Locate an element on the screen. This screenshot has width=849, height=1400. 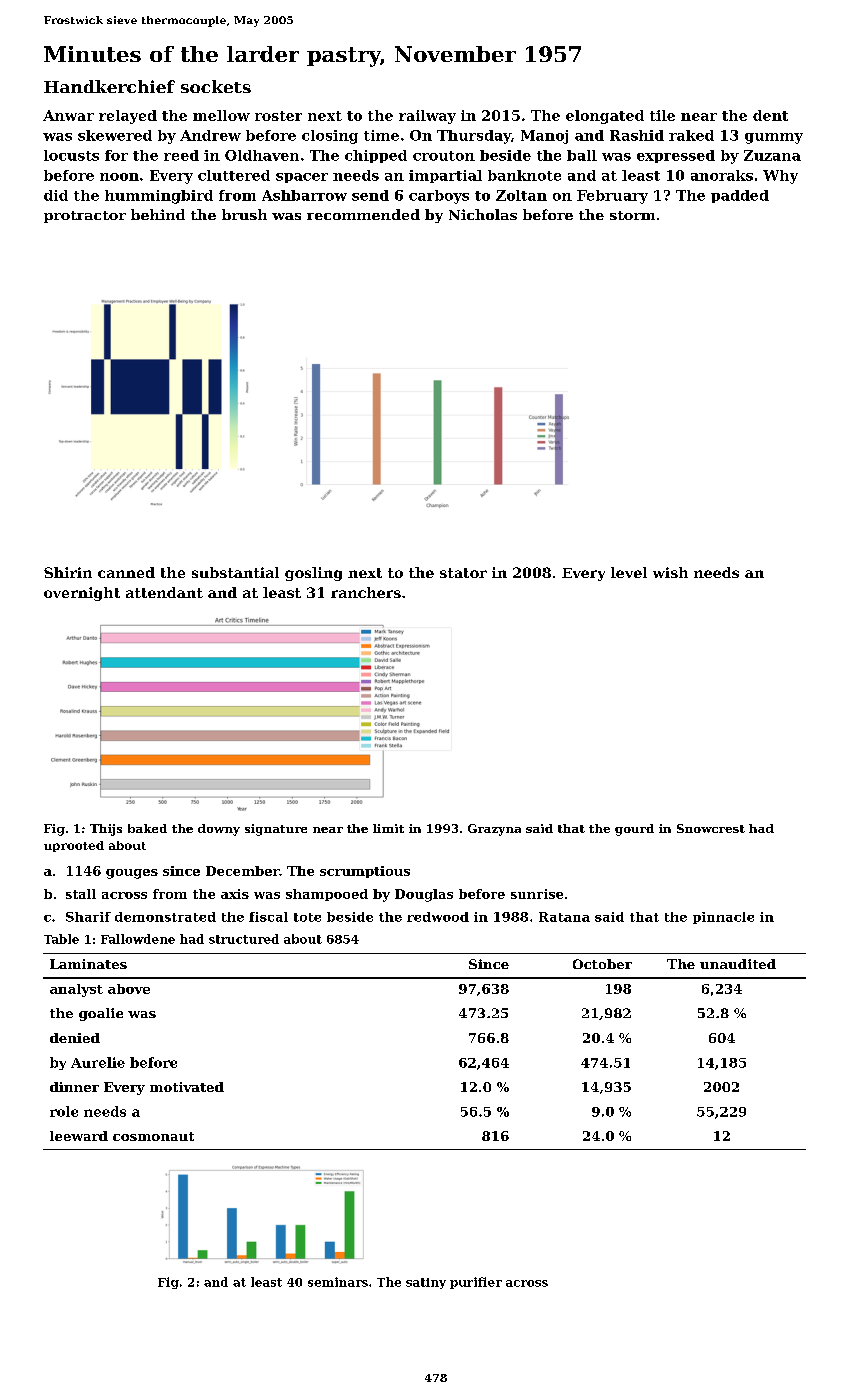
sockets is located at coordinates (216, 86).
